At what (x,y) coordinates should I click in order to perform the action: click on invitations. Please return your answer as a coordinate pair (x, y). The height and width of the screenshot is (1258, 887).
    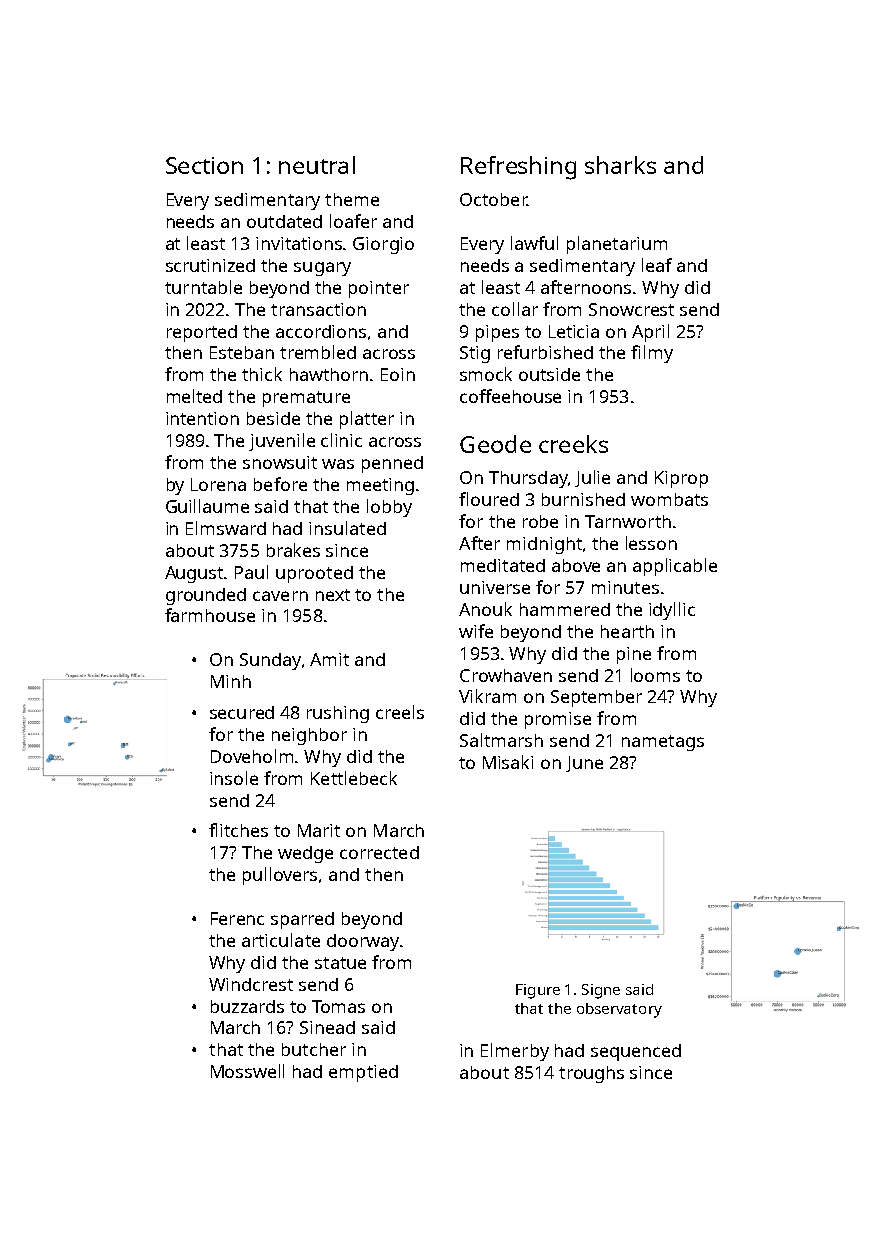
    Looking at the image, I should click on (300, 243).
